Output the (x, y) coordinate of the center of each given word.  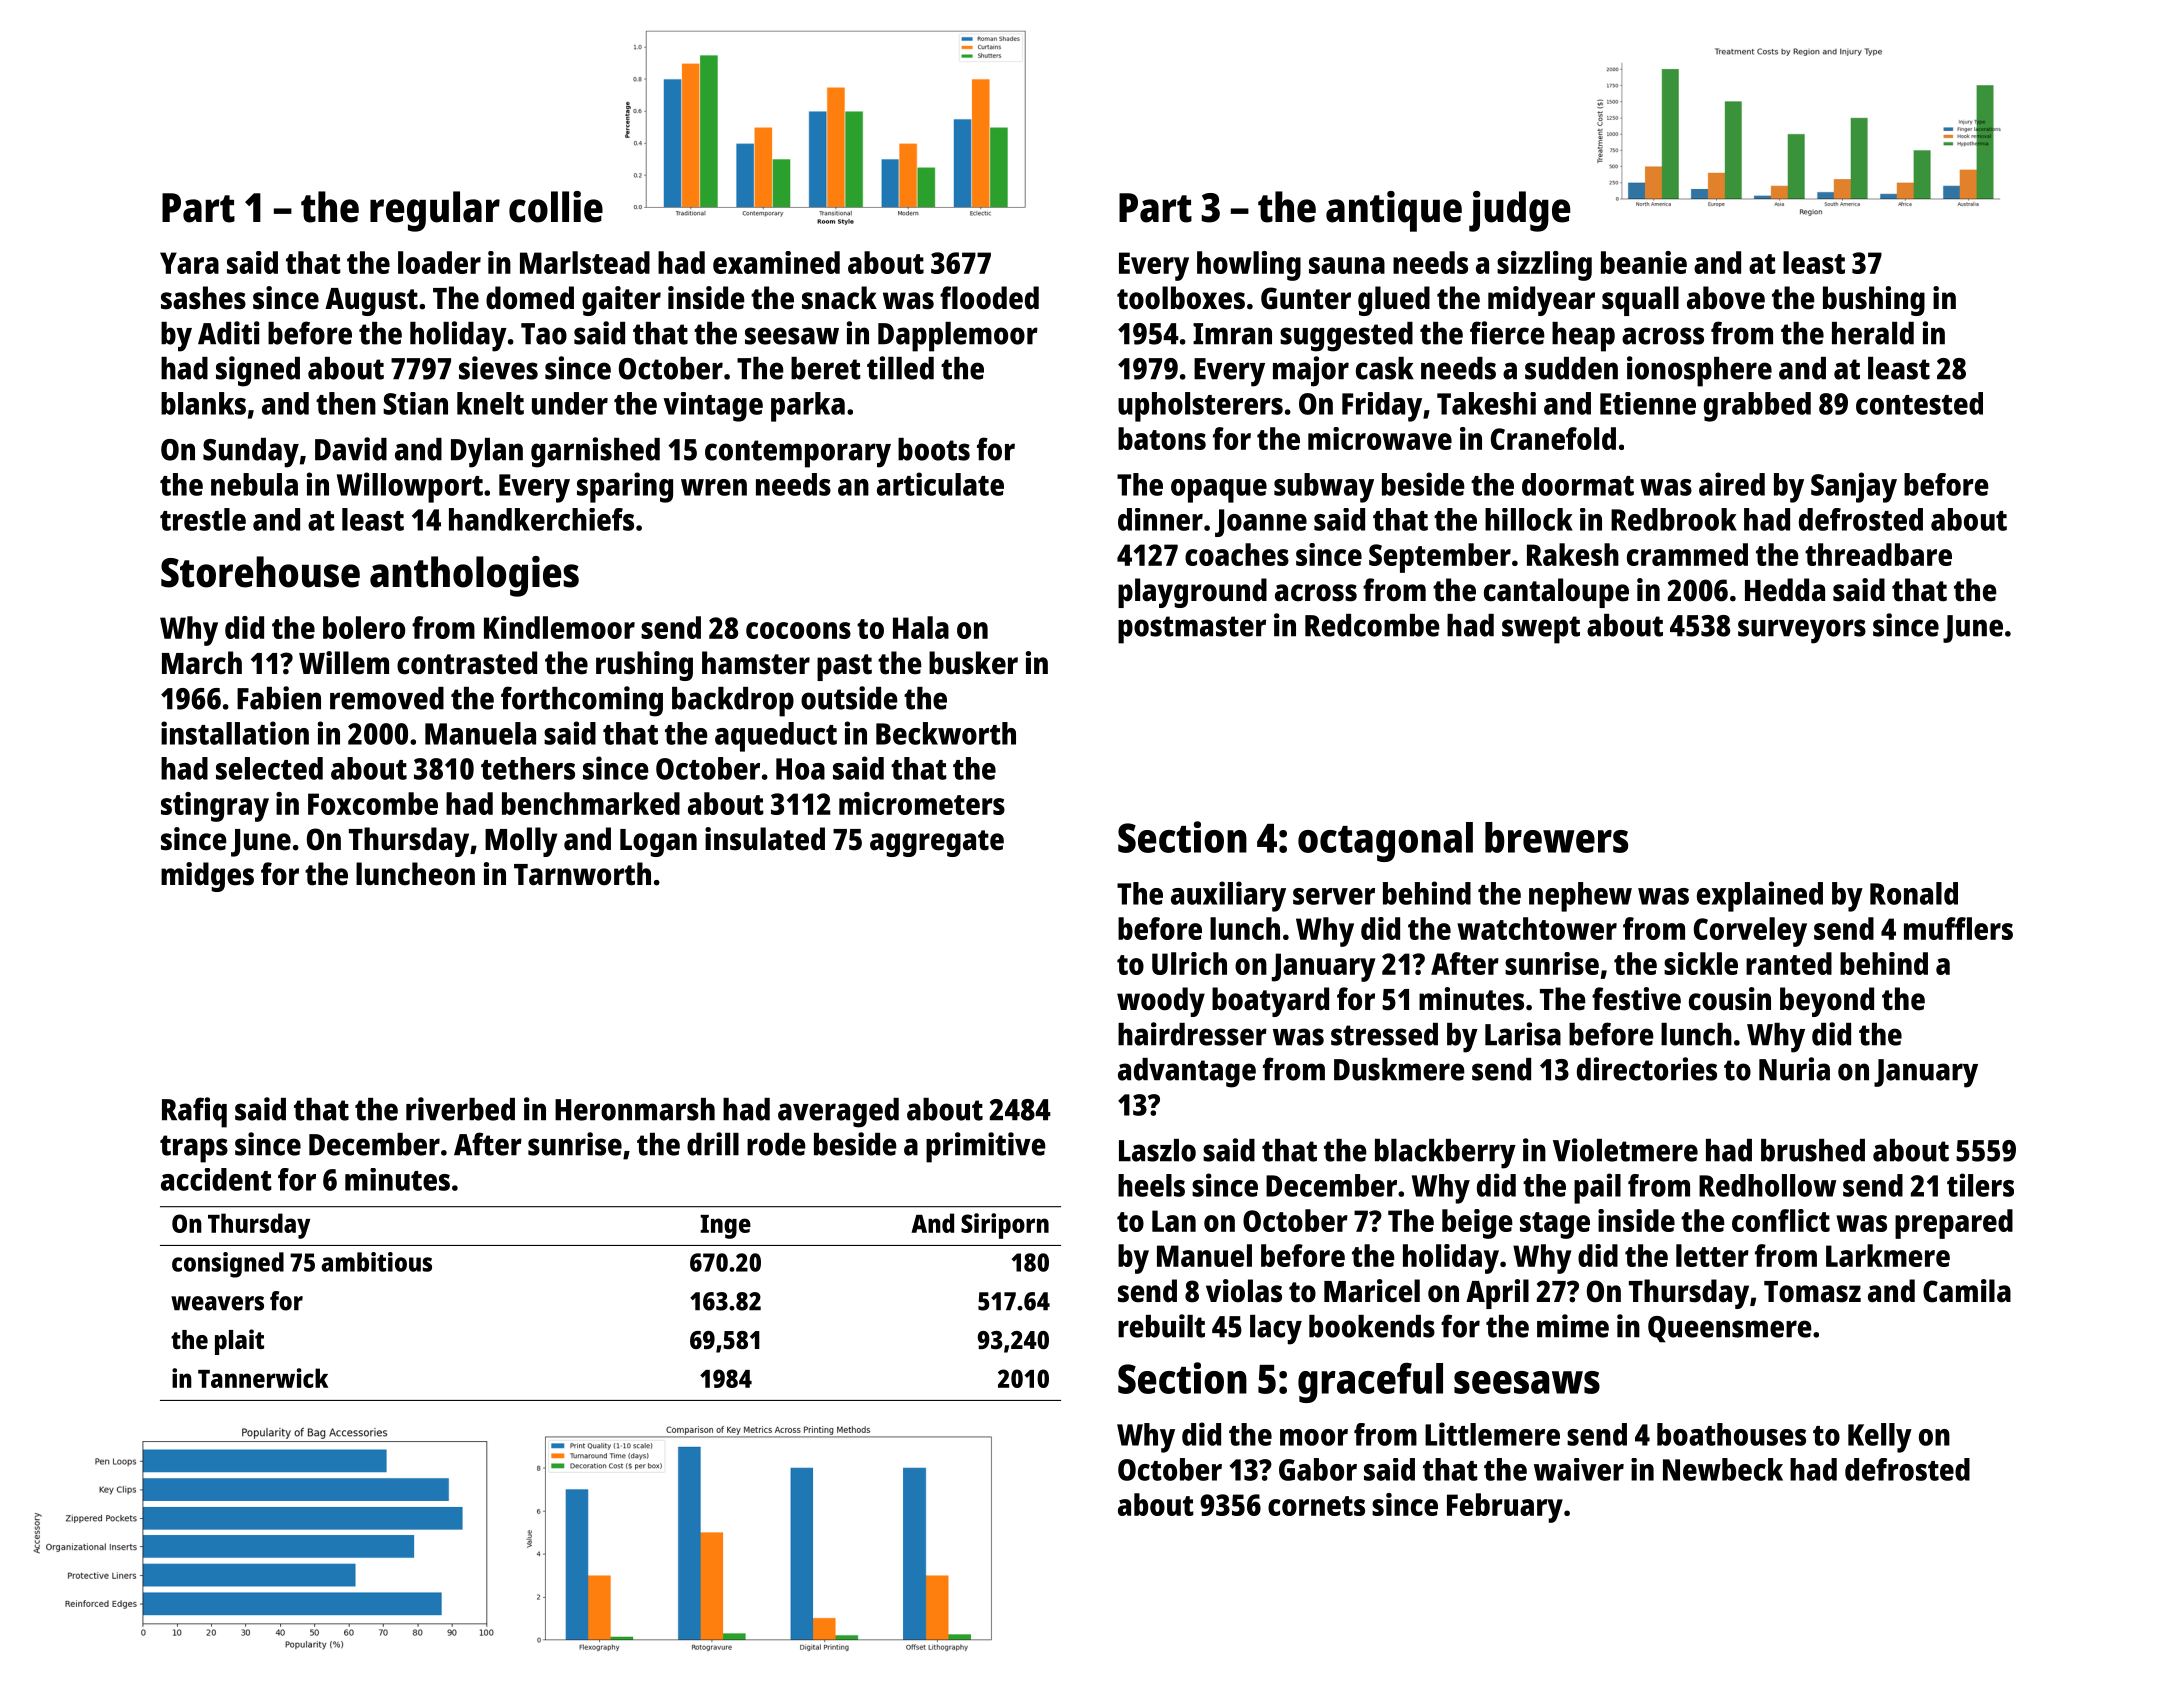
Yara (189, 263)
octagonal (1385, 842)
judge (1519, 211)
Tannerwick (263, 1378)
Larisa (1523, 1034)
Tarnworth (582, 874)
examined (776, 262)
